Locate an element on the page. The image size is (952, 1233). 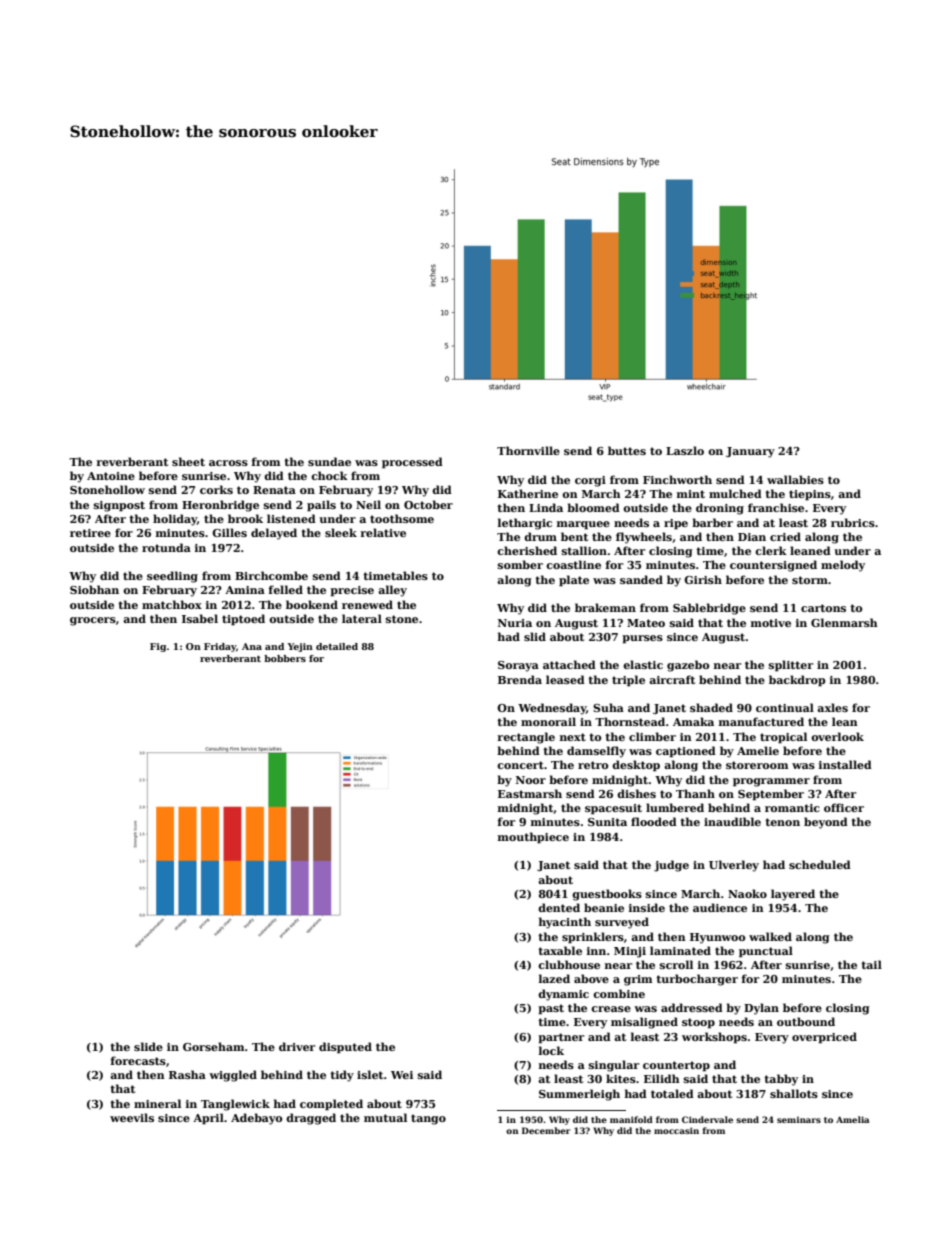
beyond is located at coordinates (826, 823).
